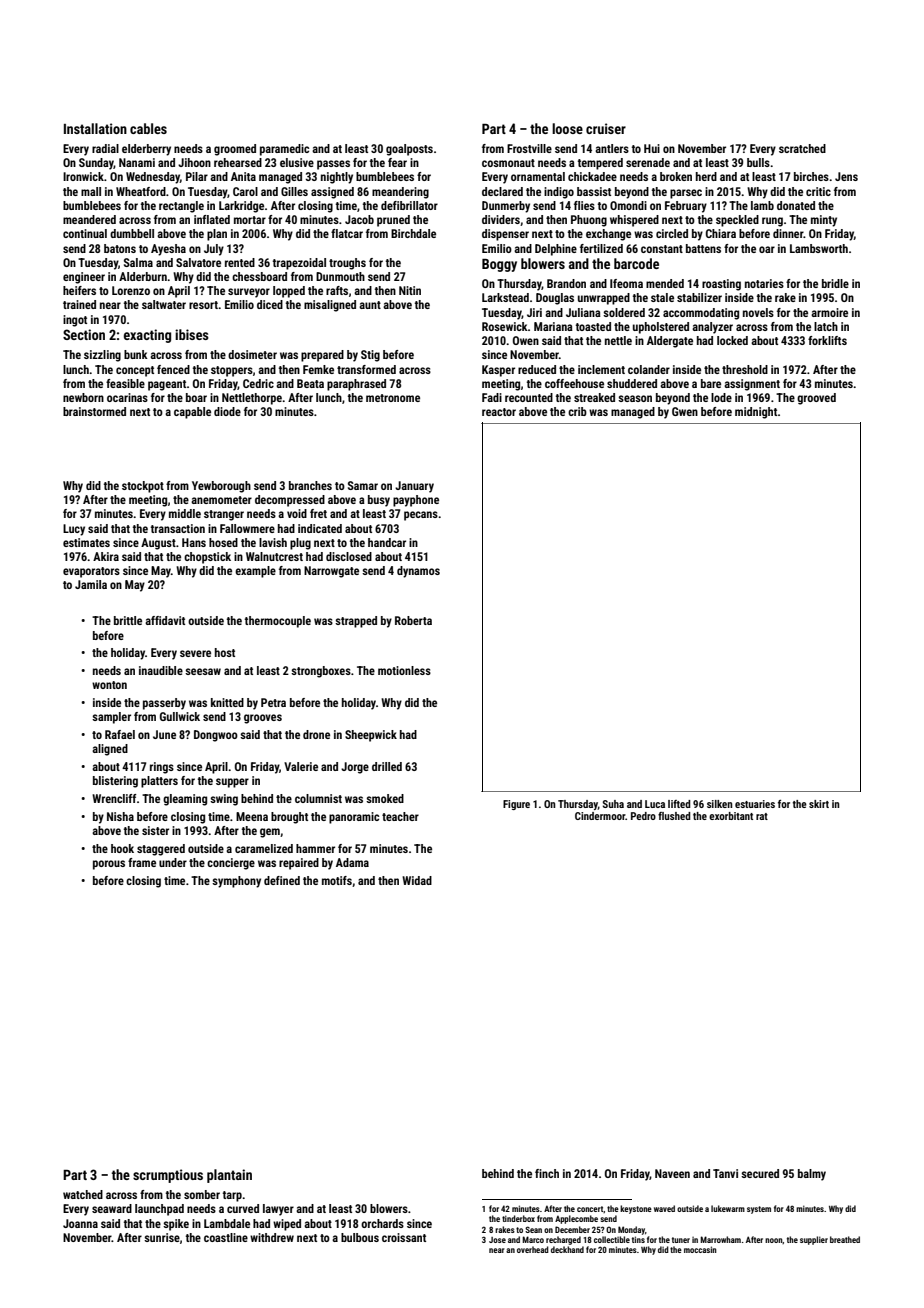 This image has height=1308, width=924. What do you see at coordinates (643, 816) in the image?
I see `Pedro` at bounding box center [643, 816].
